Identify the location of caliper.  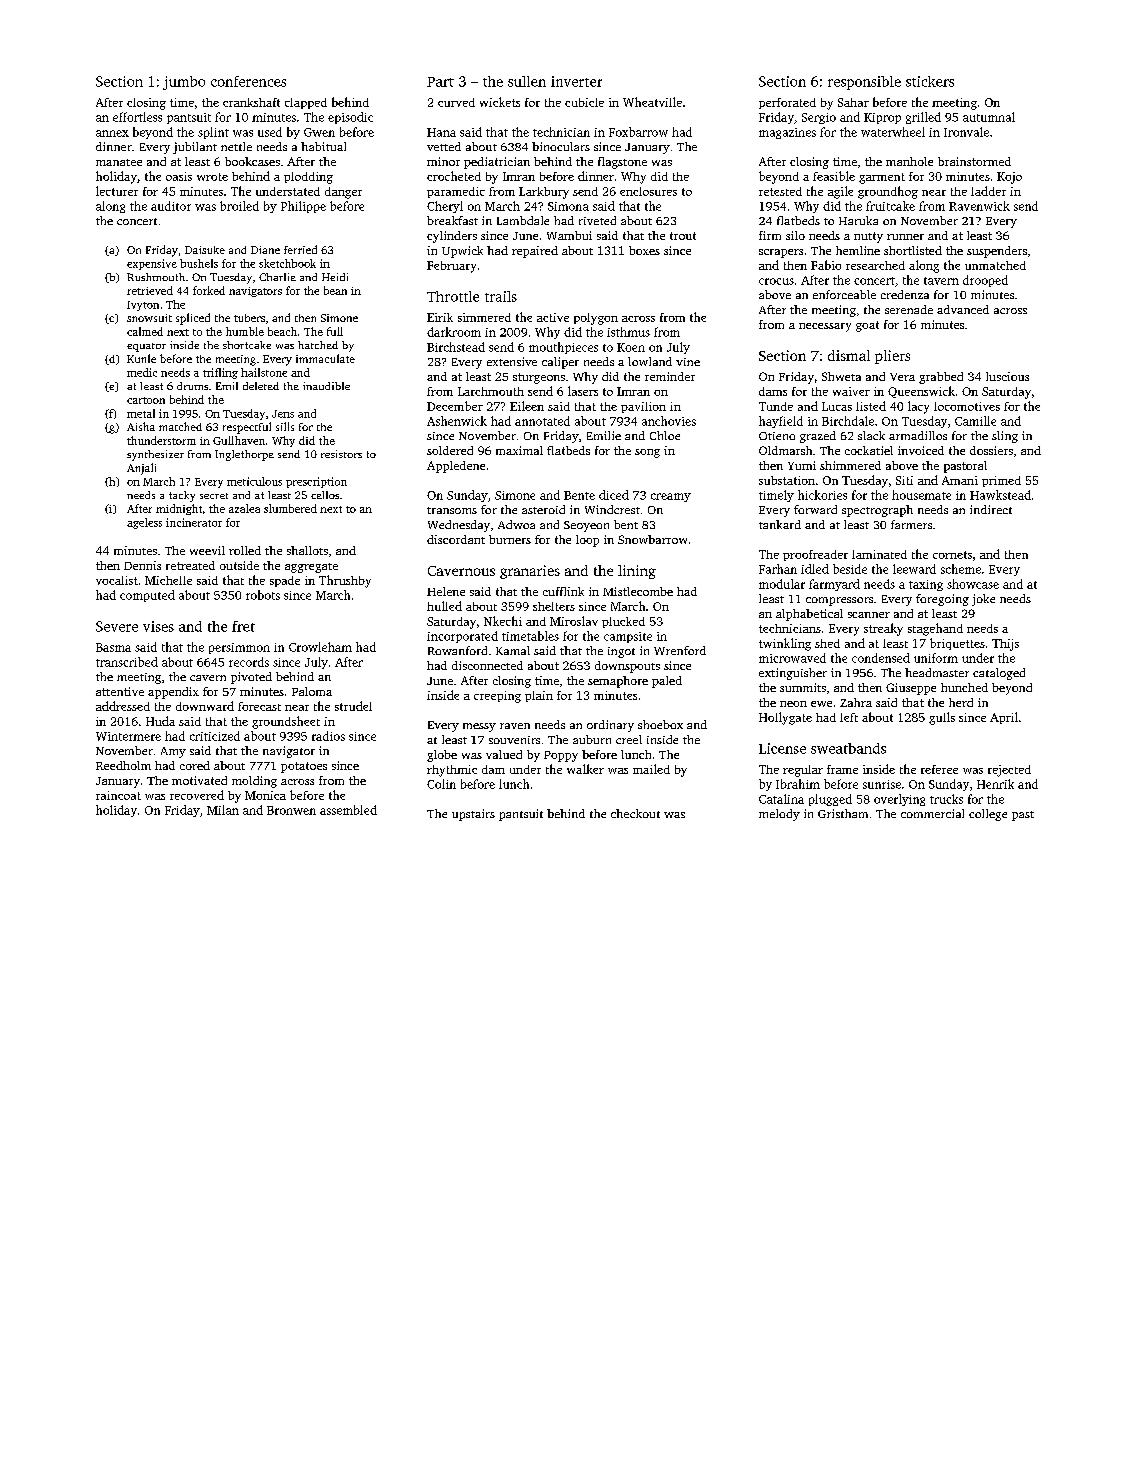
(560, 363).
